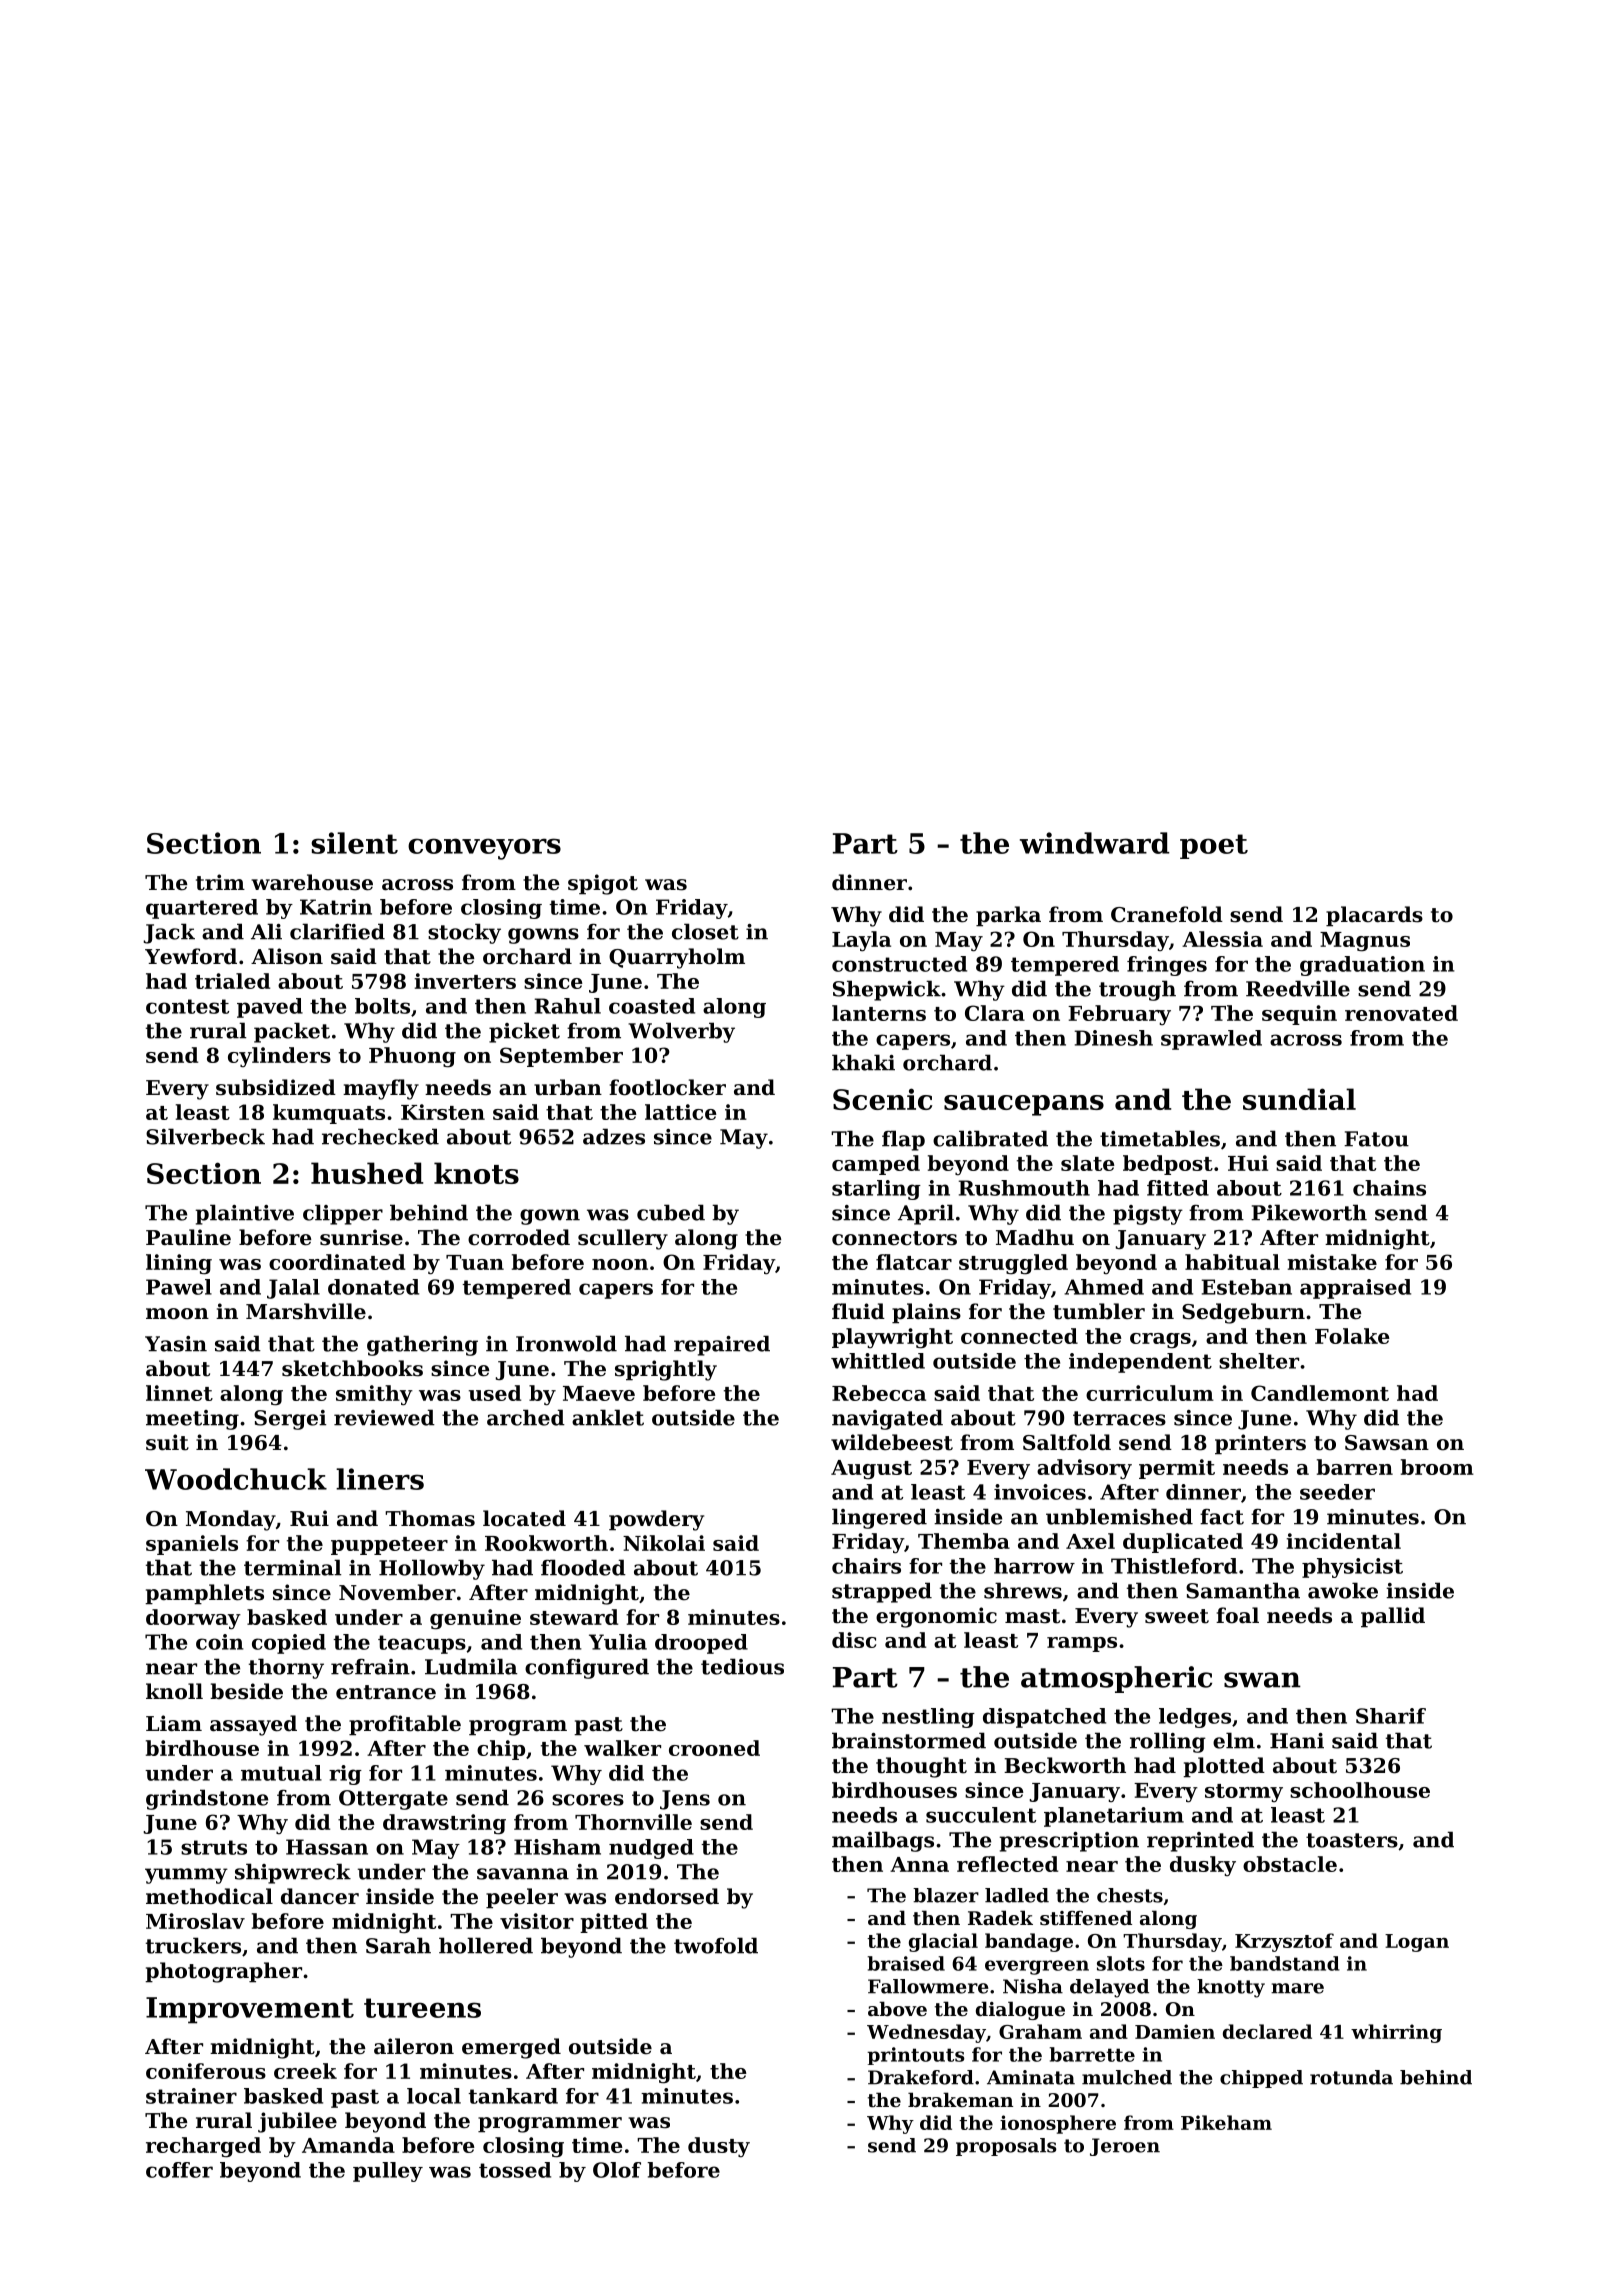 The image size is (1620, 2292). What do you see at coordinates (515, 2170) in the screenshot?
I see `tossed` at bounding box center [515, 2170].
